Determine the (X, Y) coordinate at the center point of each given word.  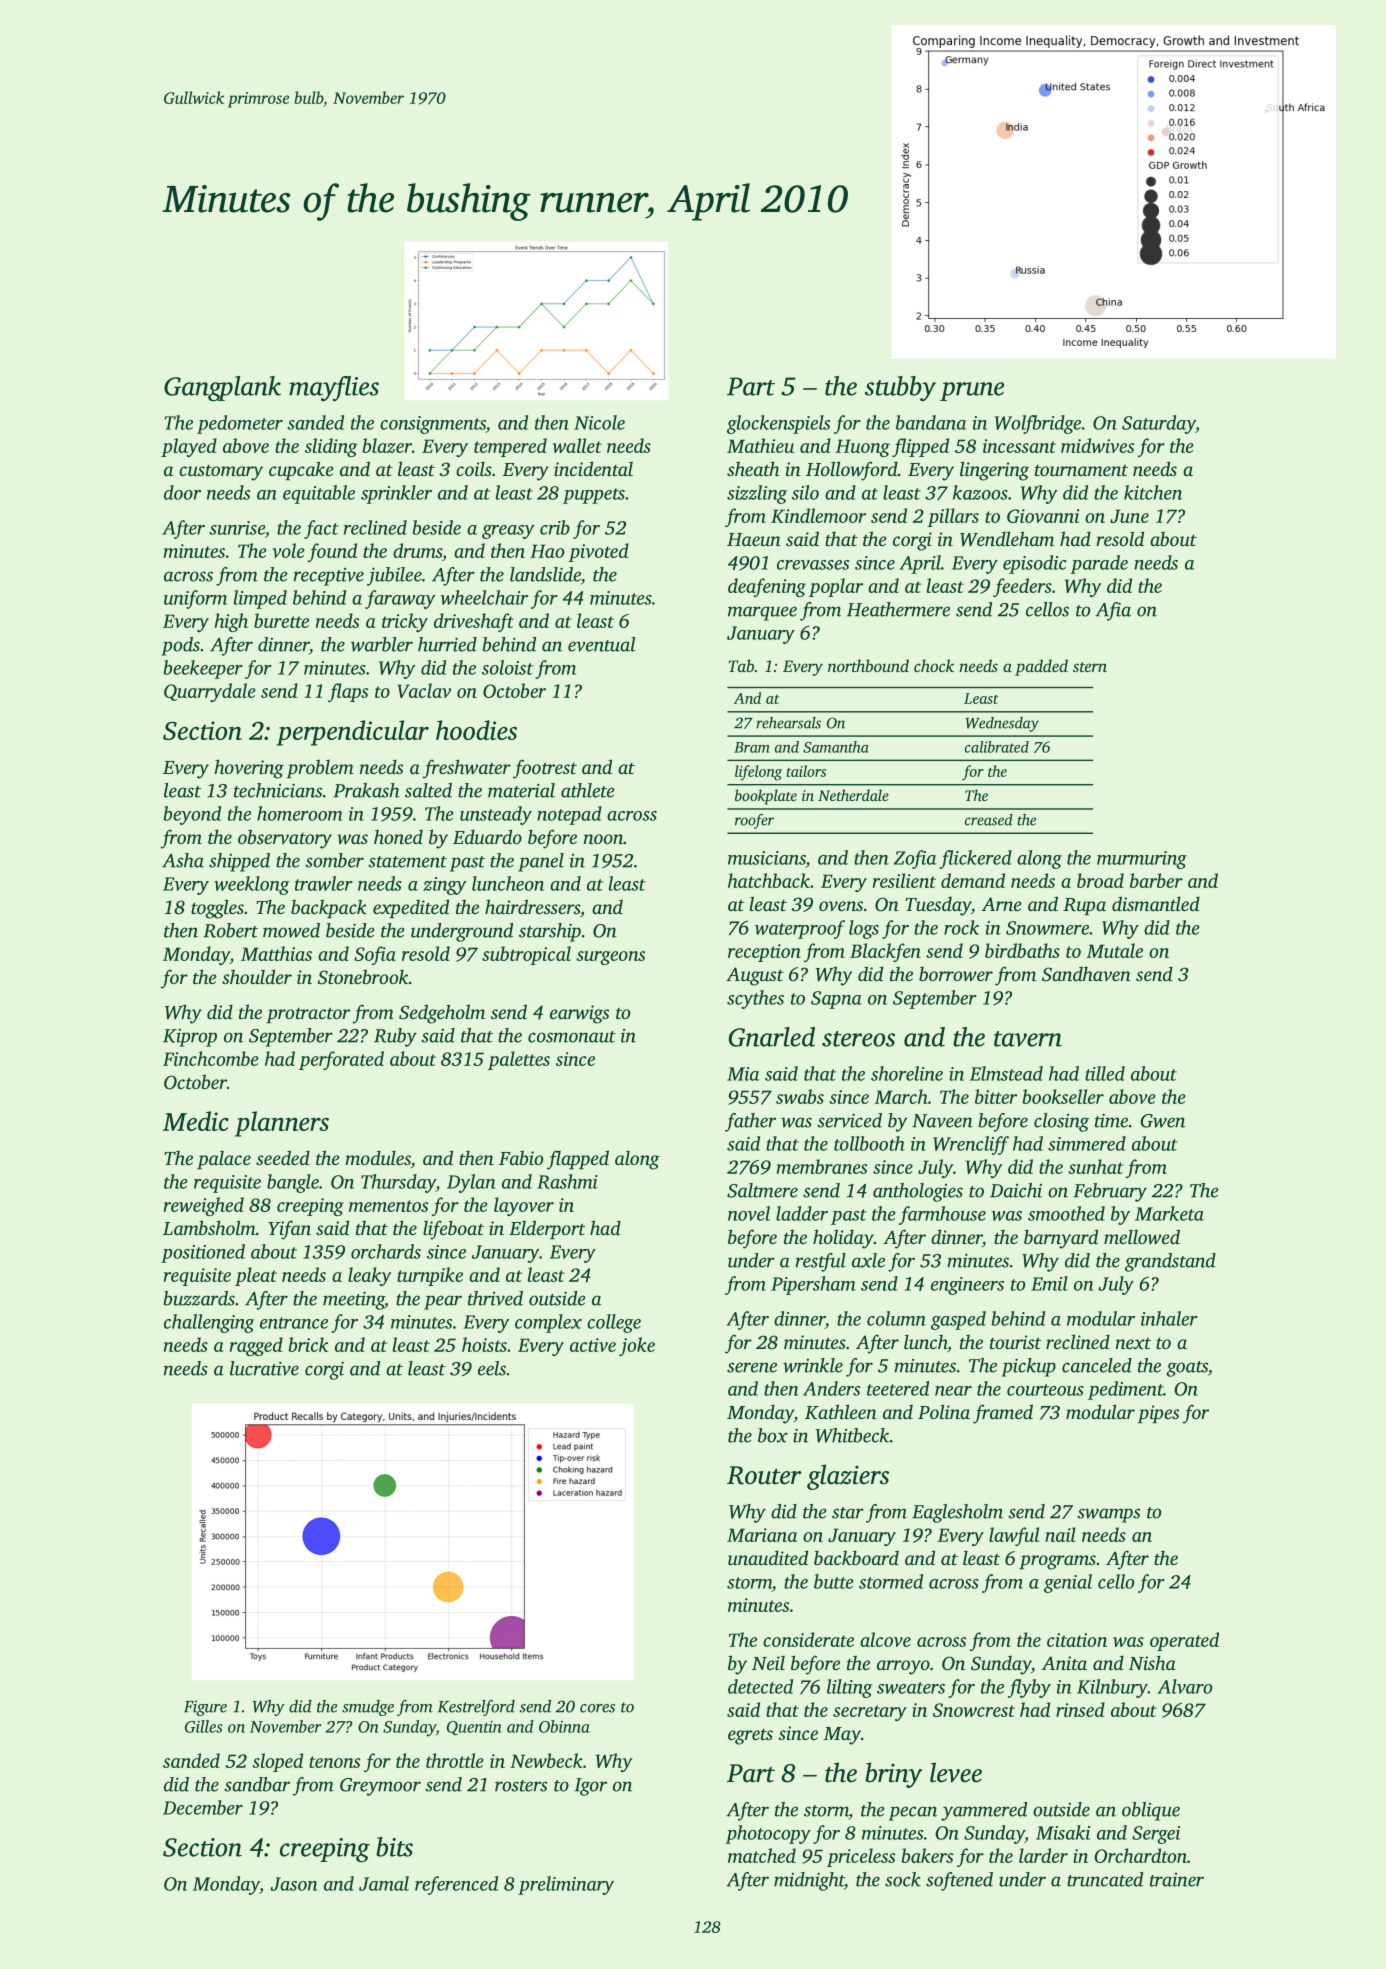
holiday (843, 1239)
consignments (433, 425)
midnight (809, 1881)
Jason (293, 1884)
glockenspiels (778, 424)
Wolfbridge (1038, 424)
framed (1003, 1414)
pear (443, 1302)
